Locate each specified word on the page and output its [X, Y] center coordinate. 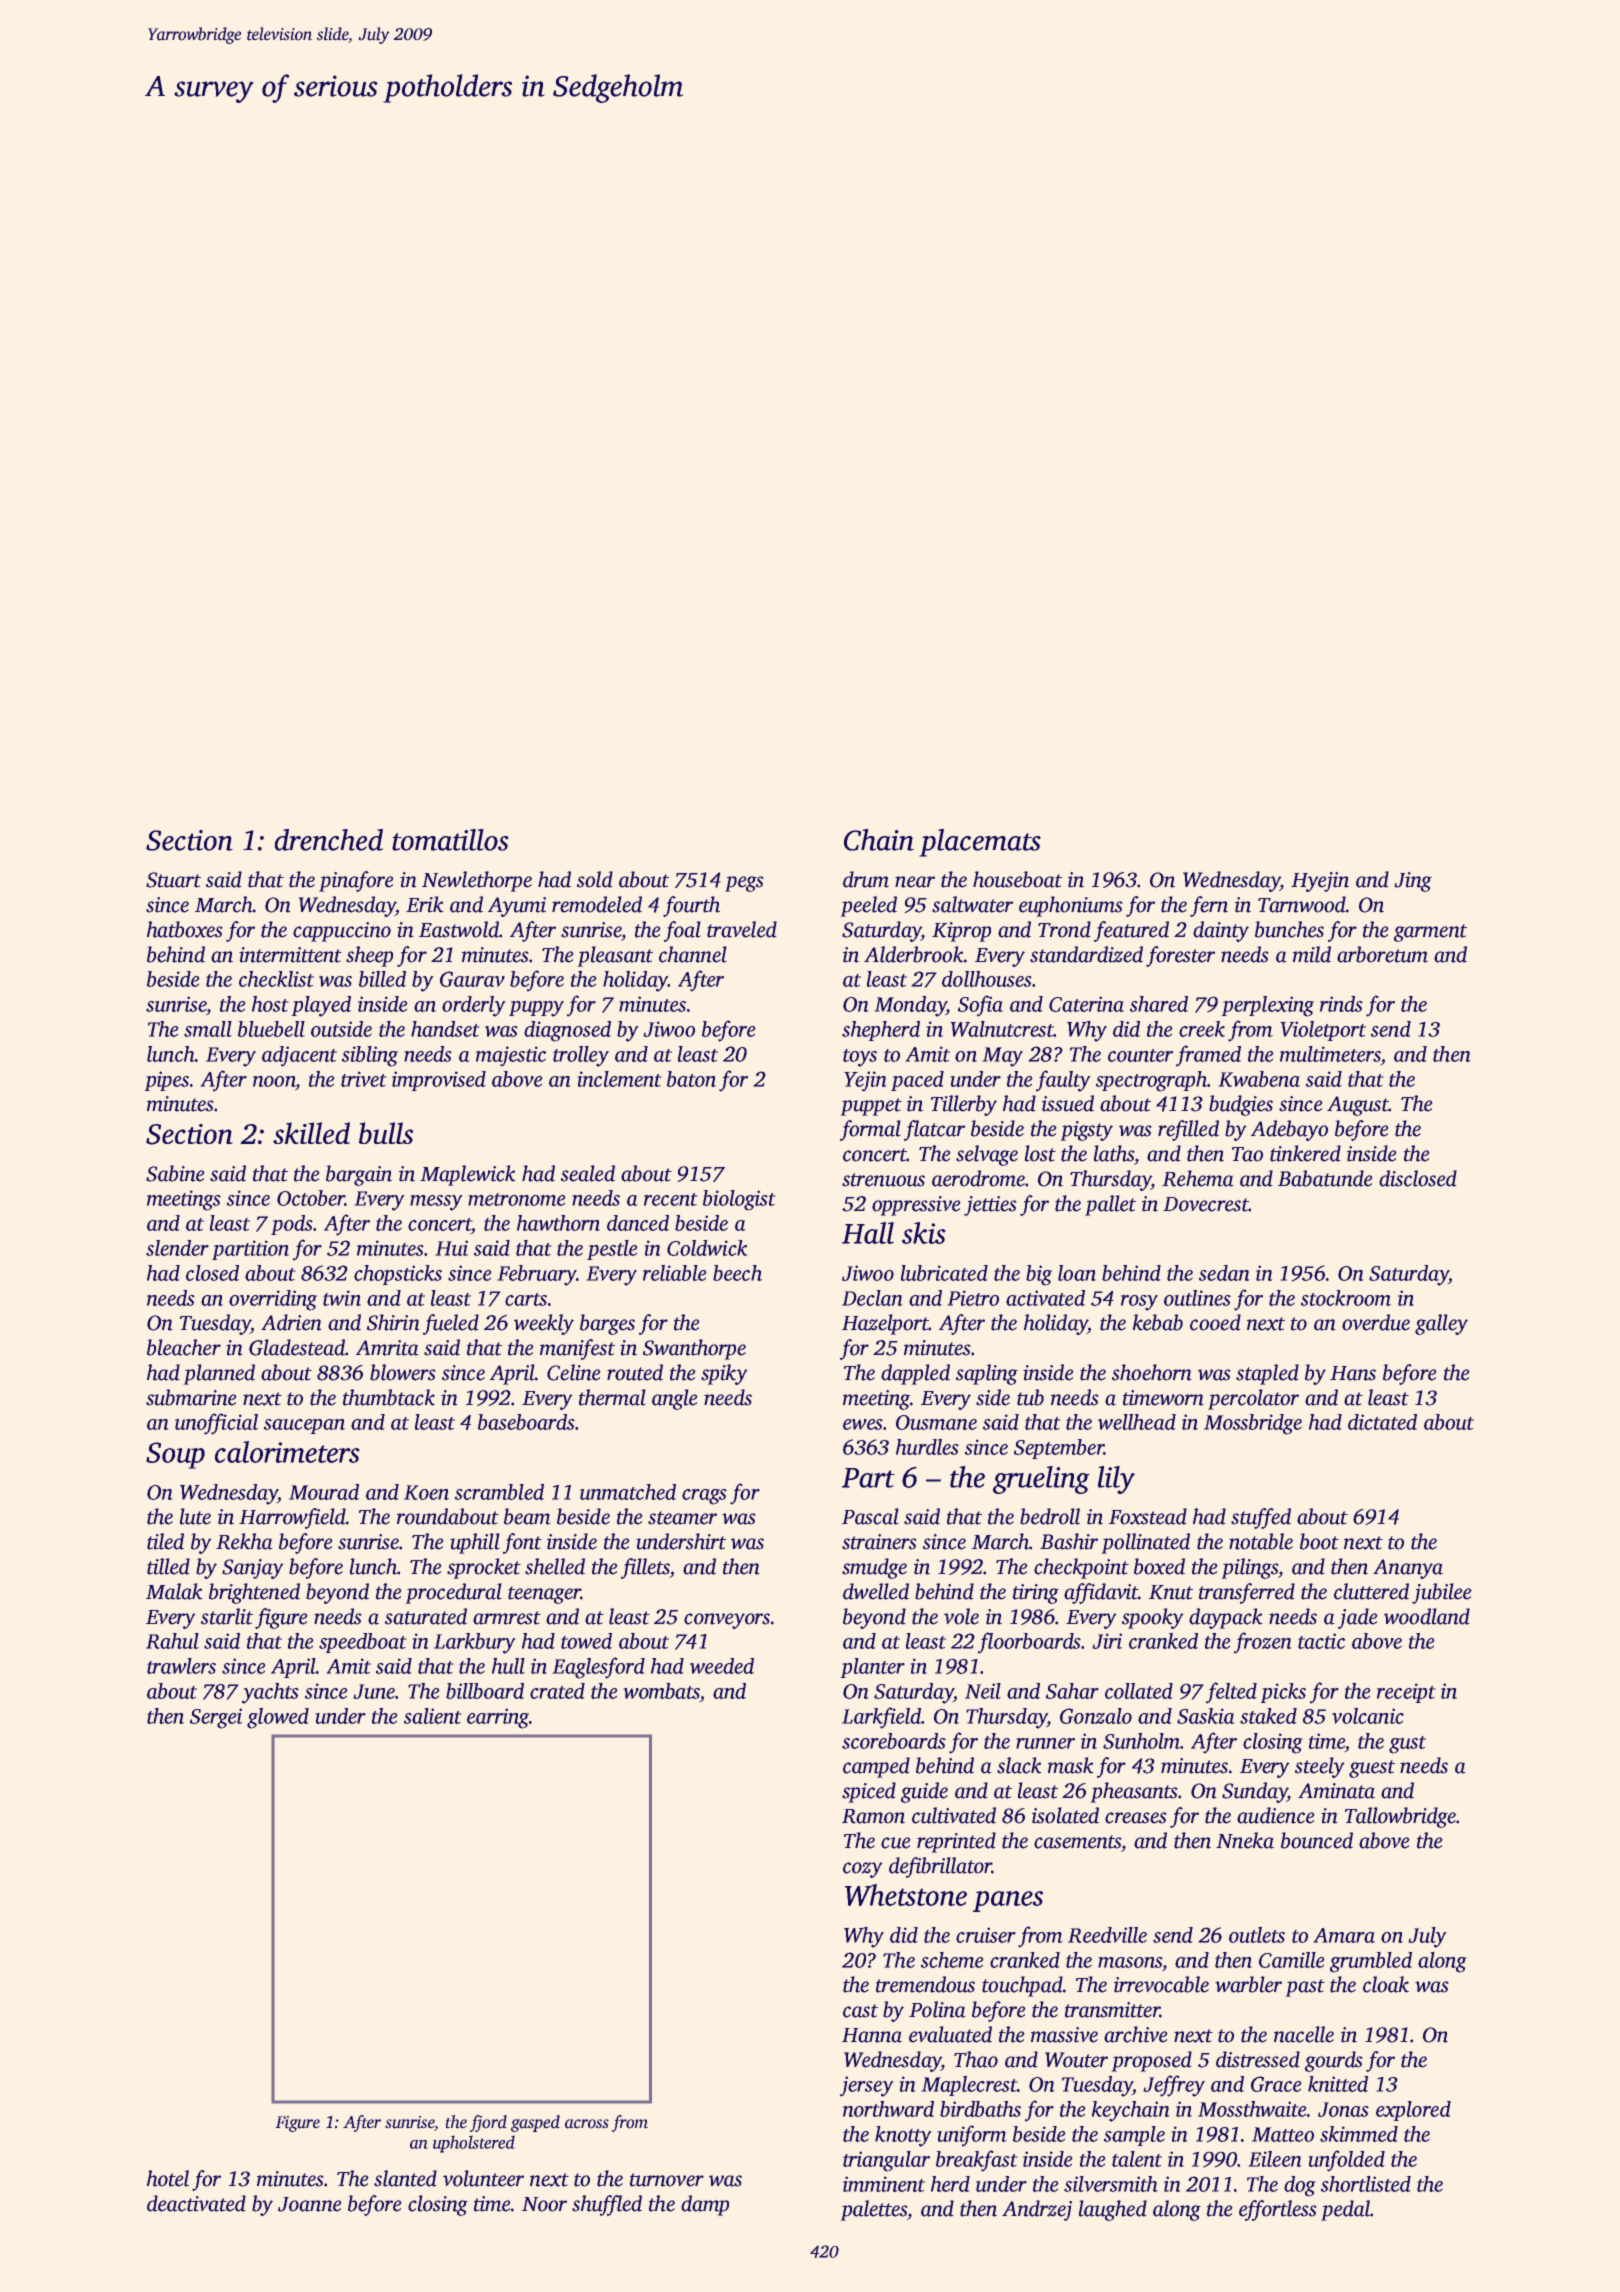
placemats [980, 843]
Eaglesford [598, 1668]
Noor [544, 2204]
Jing [1413, 882]
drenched [328, 840]
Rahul [172, 1641]
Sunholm [1142, 1741]
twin [342, 1298]
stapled [1267, 1374]
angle [675, 1399]
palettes [873, 2210]
